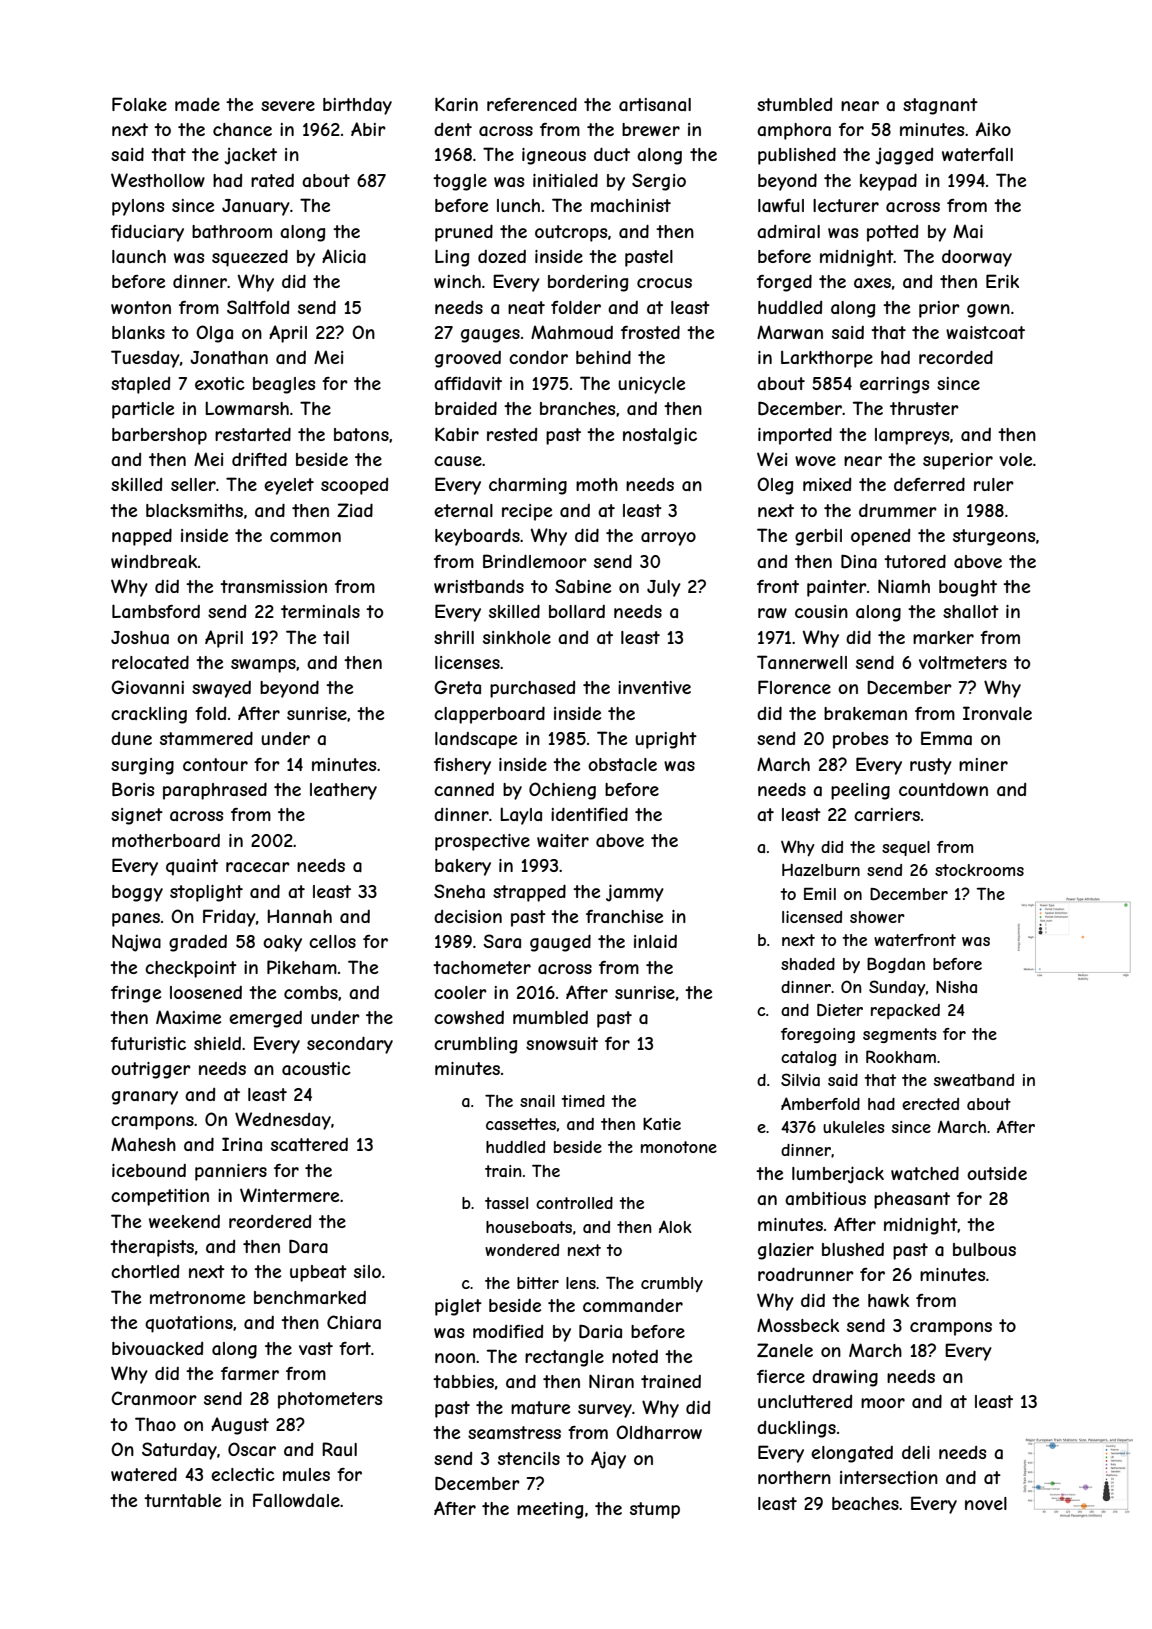 The image size is (1152, 1629). What do you see at coordinates (469, 1017) in the image?
I see `cowshed` at bounding box center [469, 1017].
